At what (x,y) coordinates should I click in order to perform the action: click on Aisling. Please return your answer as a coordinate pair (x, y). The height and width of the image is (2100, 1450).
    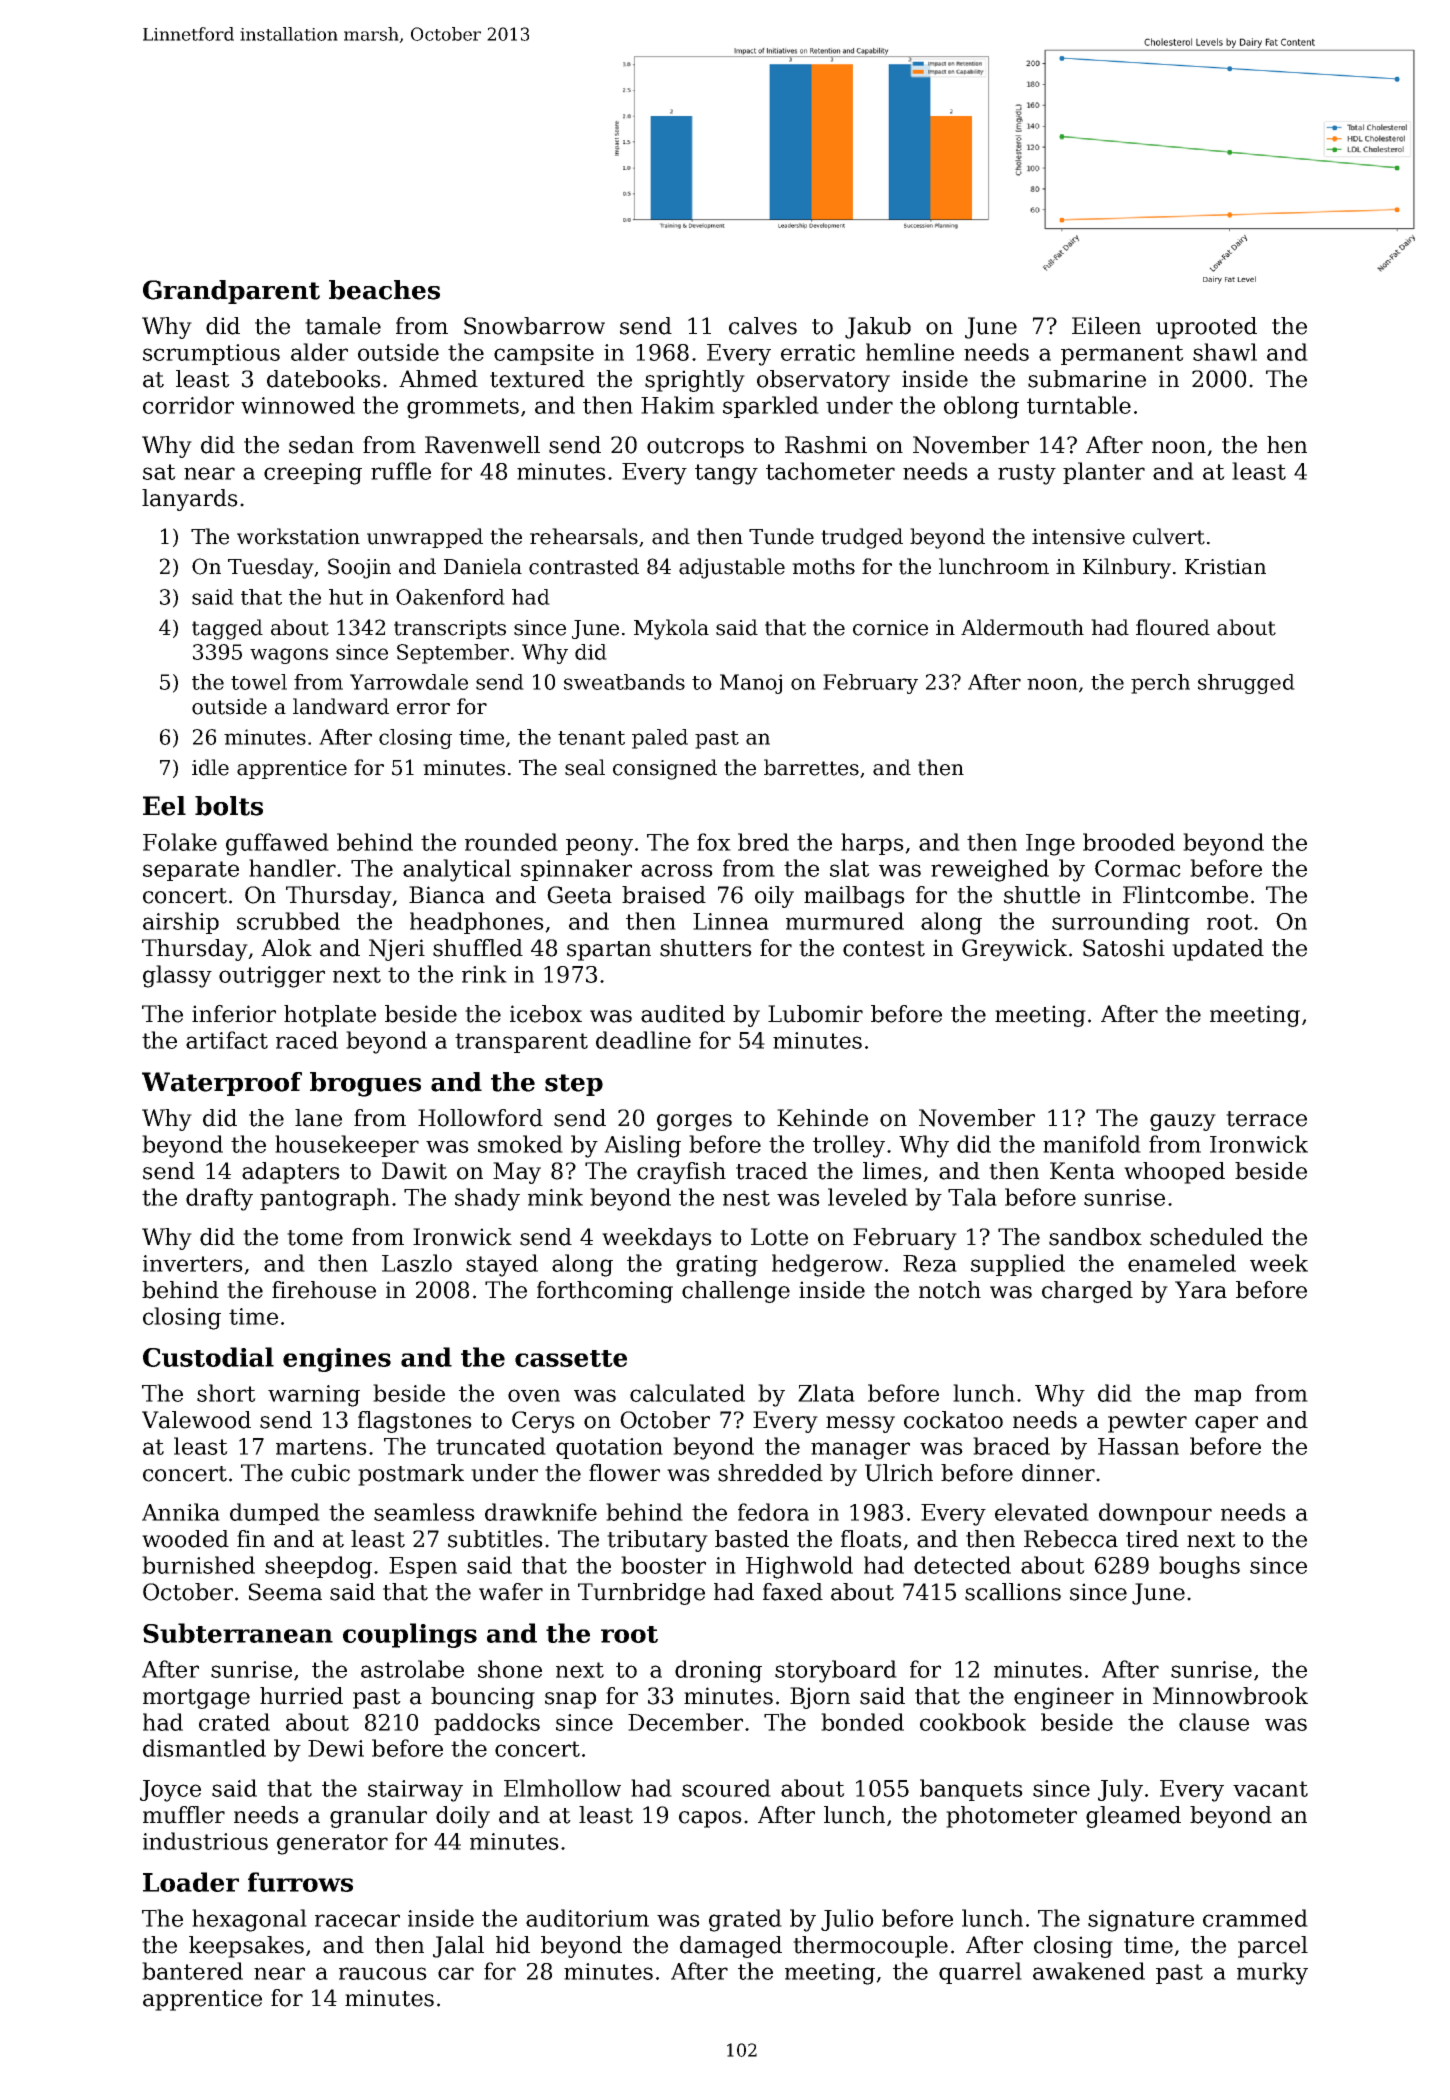
    Looking at the image, I should click on (642, 1146).
